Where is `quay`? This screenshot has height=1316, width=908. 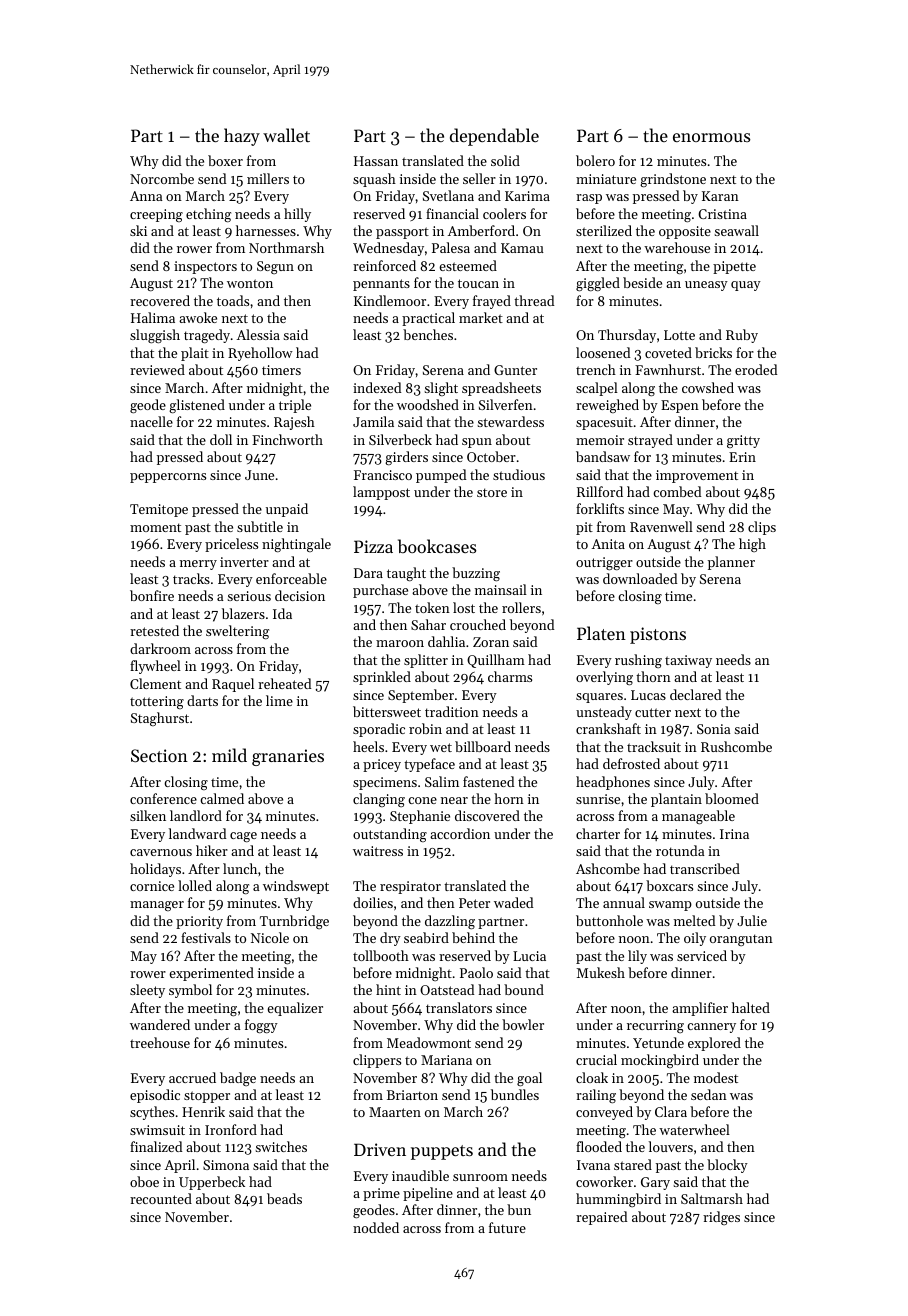 quay is located at coordinates (746, 286).
